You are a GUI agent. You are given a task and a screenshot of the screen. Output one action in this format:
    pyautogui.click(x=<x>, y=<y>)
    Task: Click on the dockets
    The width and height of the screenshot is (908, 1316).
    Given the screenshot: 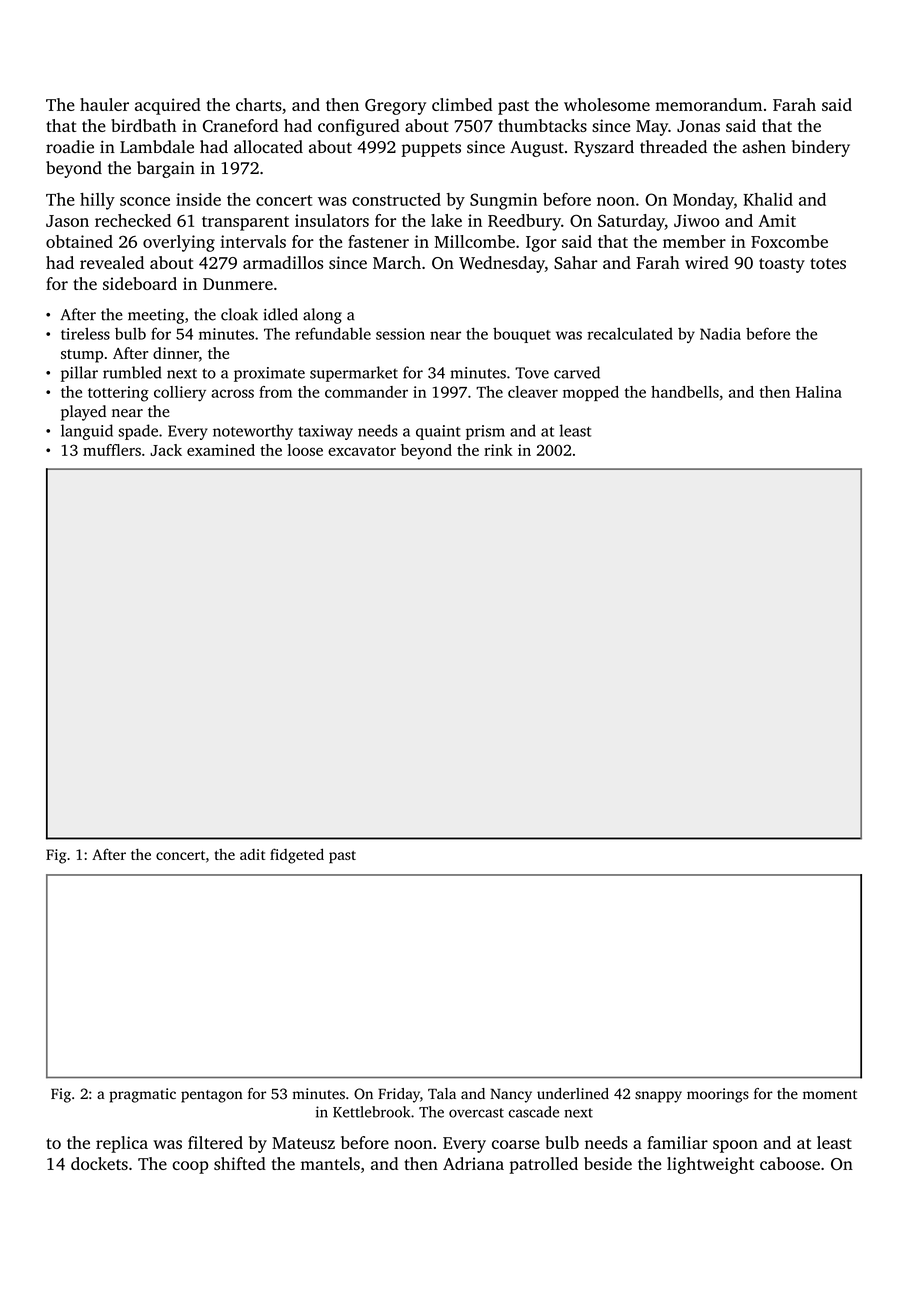 What is the action you would take?
    pyautogui.click(x=99, y=1163)
